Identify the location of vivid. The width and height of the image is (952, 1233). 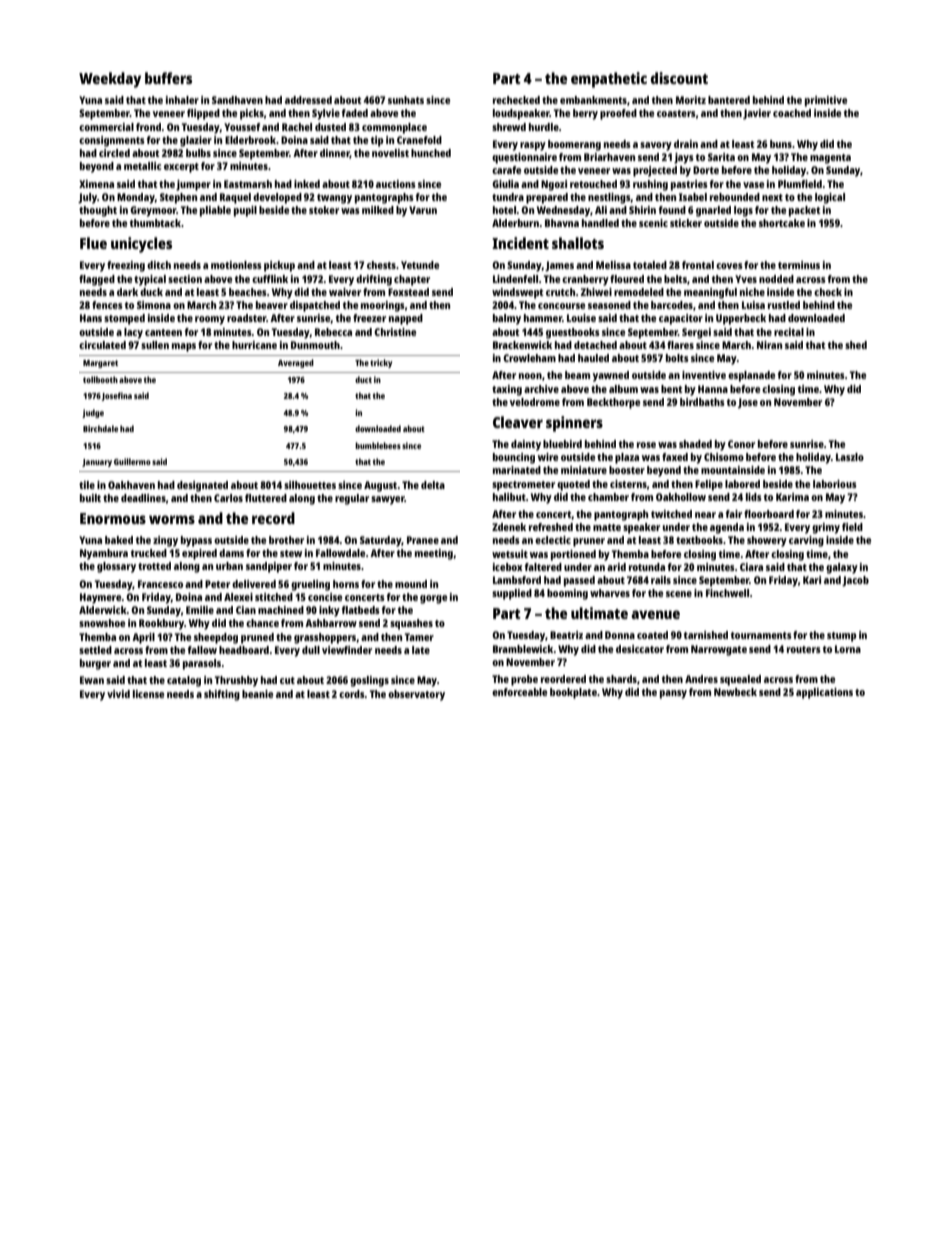
(118, 694).
